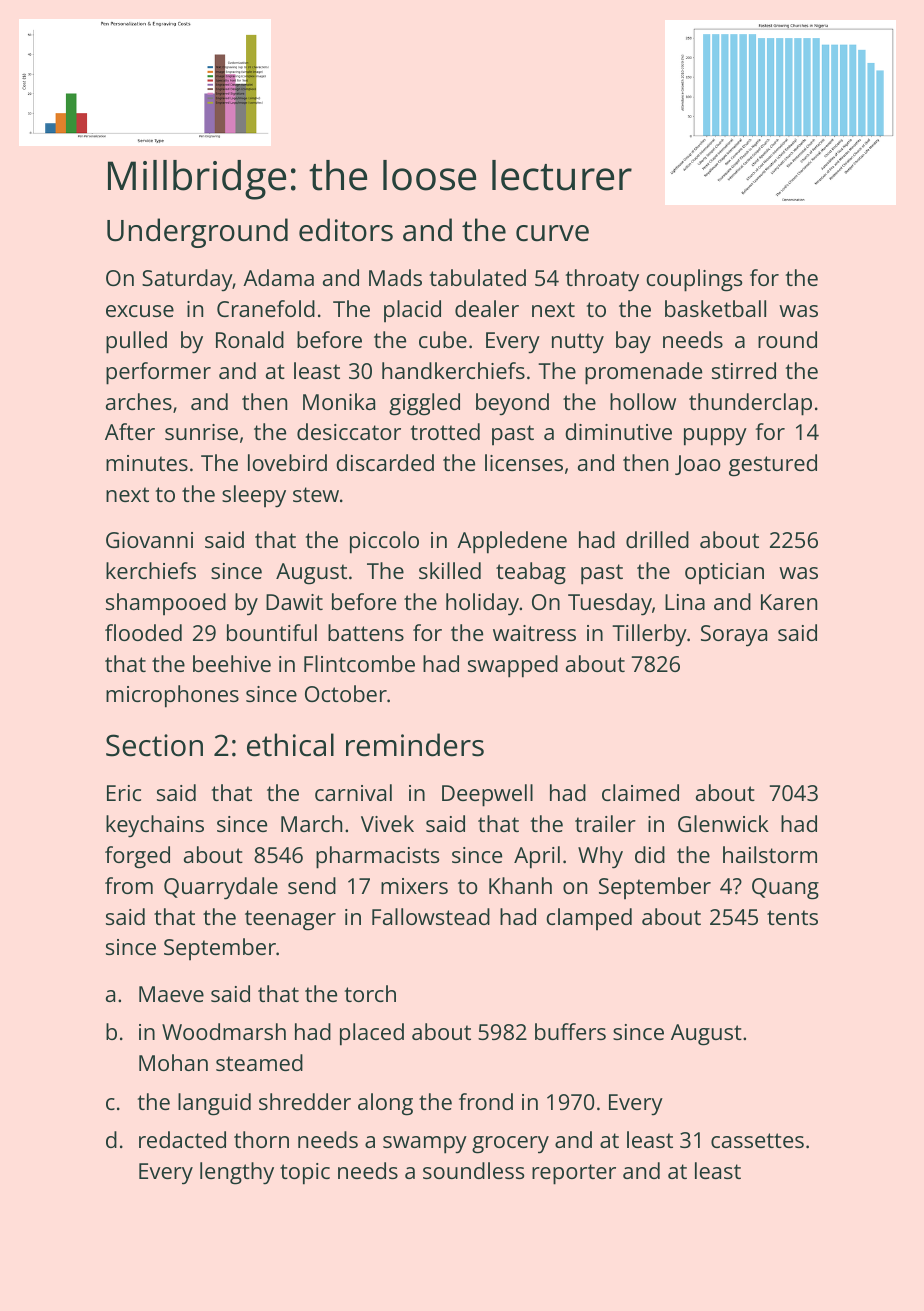  What do you see at coordinates (366, 632) in the screenshot?
I see `battens` at bounding box center [366, 632].
